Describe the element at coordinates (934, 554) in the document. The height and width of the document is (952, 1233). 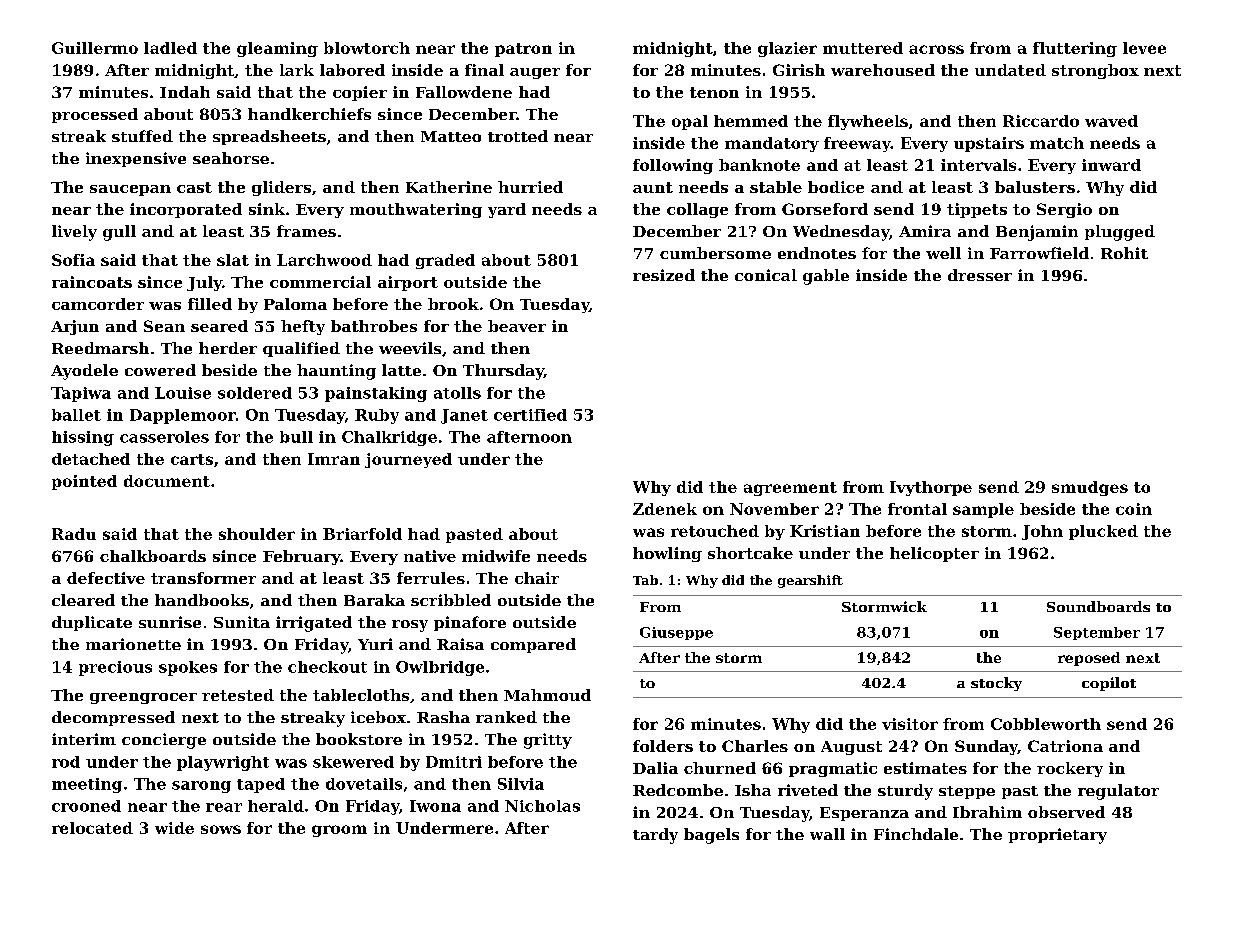
I see `helicopter` at that location.
